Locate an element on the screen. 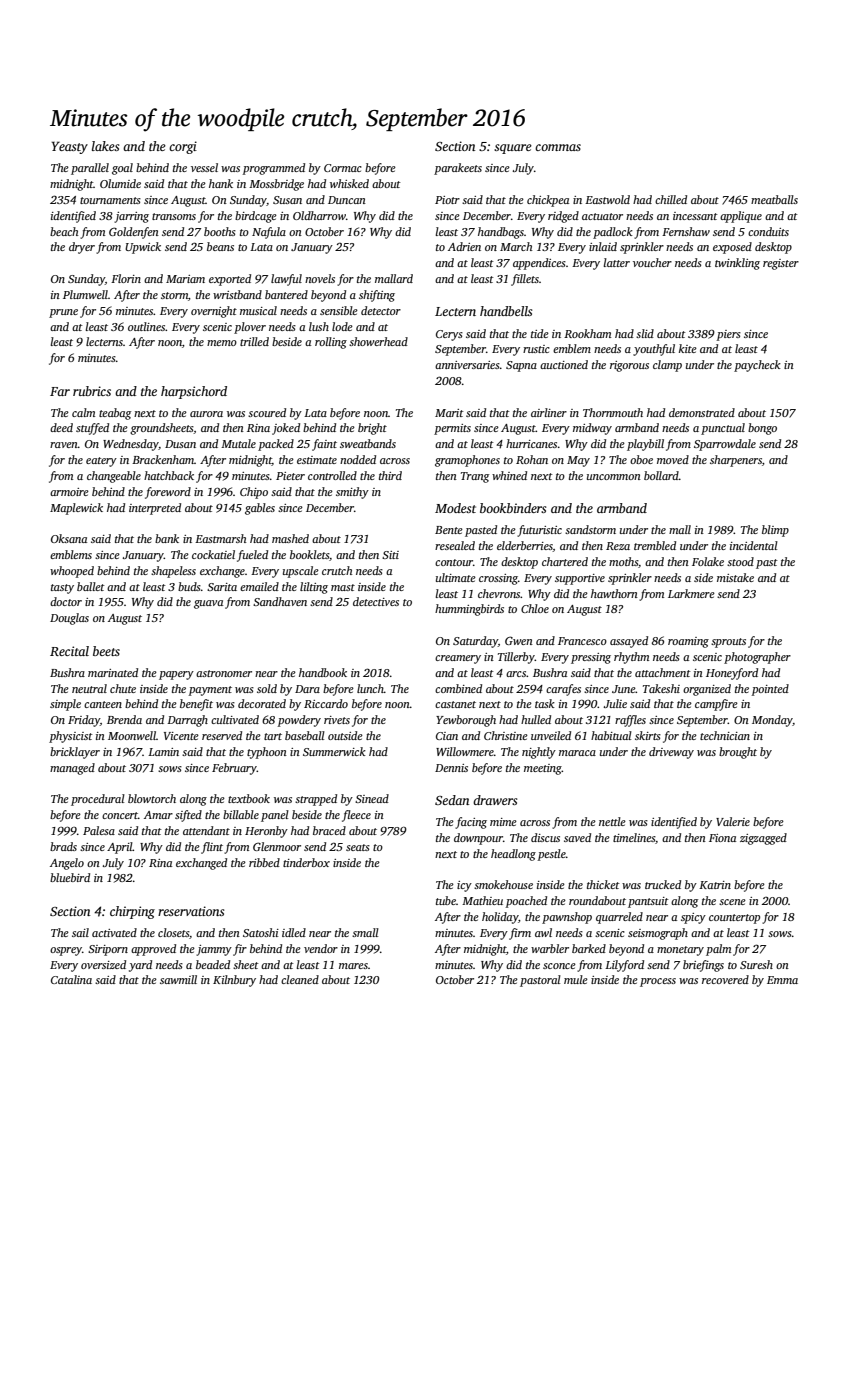 Image resolution: width=849 pixels, height=1400 pixels. activated is located at coordinates (114, 932).
